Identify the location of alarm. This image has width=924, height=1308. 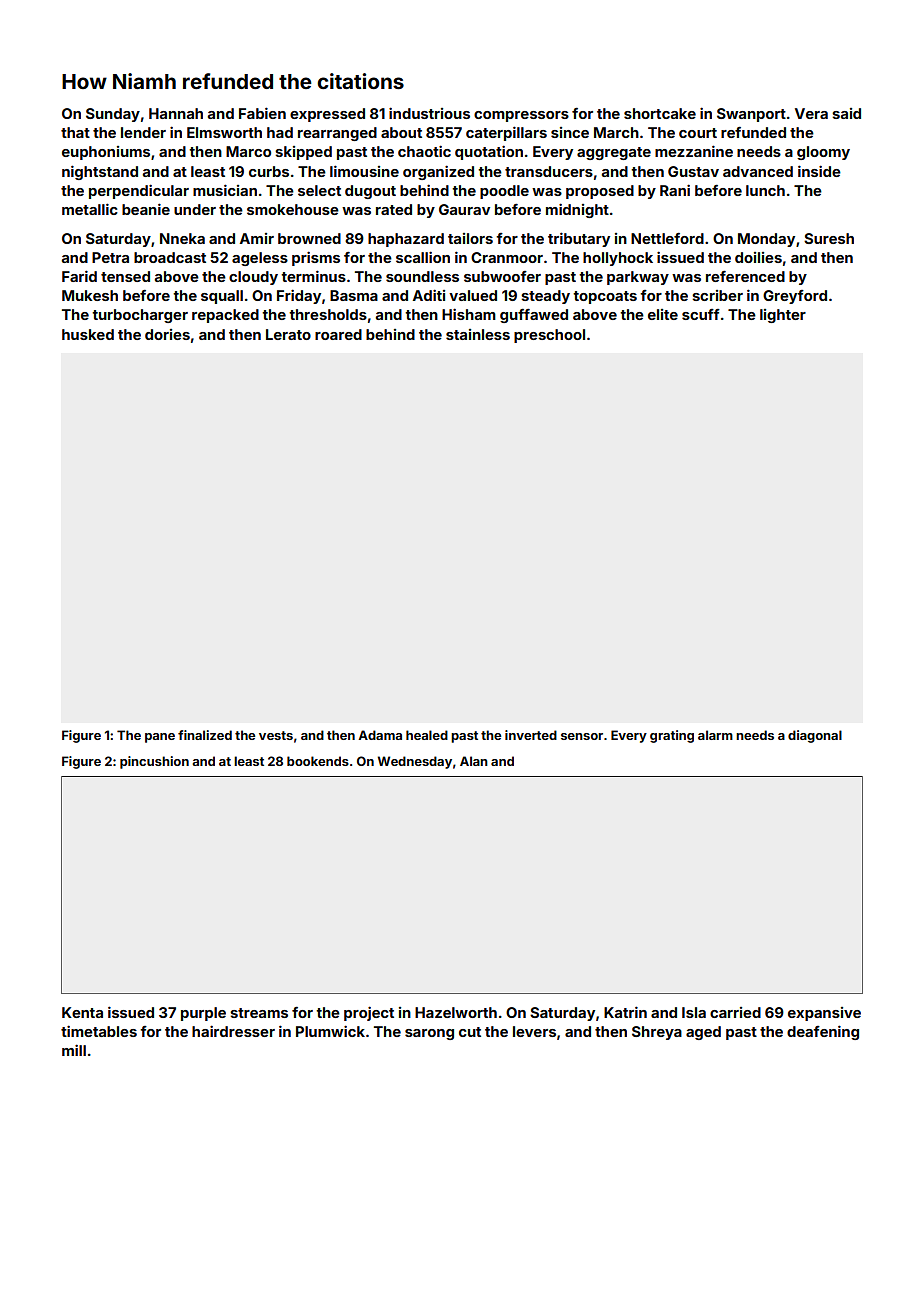
(715, 735).
